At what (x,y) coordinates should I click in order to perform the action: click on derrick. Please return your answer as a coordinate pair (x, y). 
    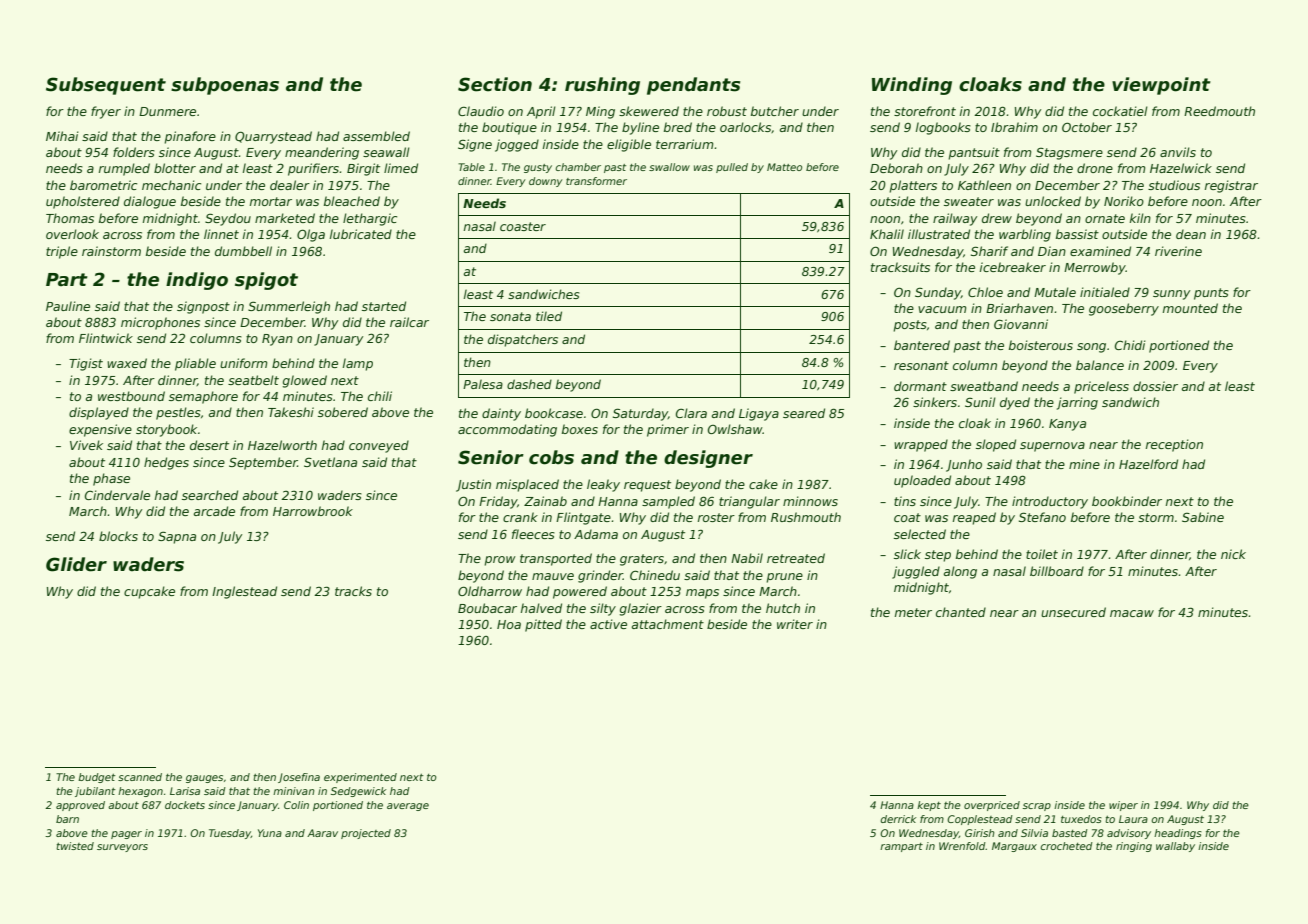
    Looking at the image, I should click on (898, 819).
